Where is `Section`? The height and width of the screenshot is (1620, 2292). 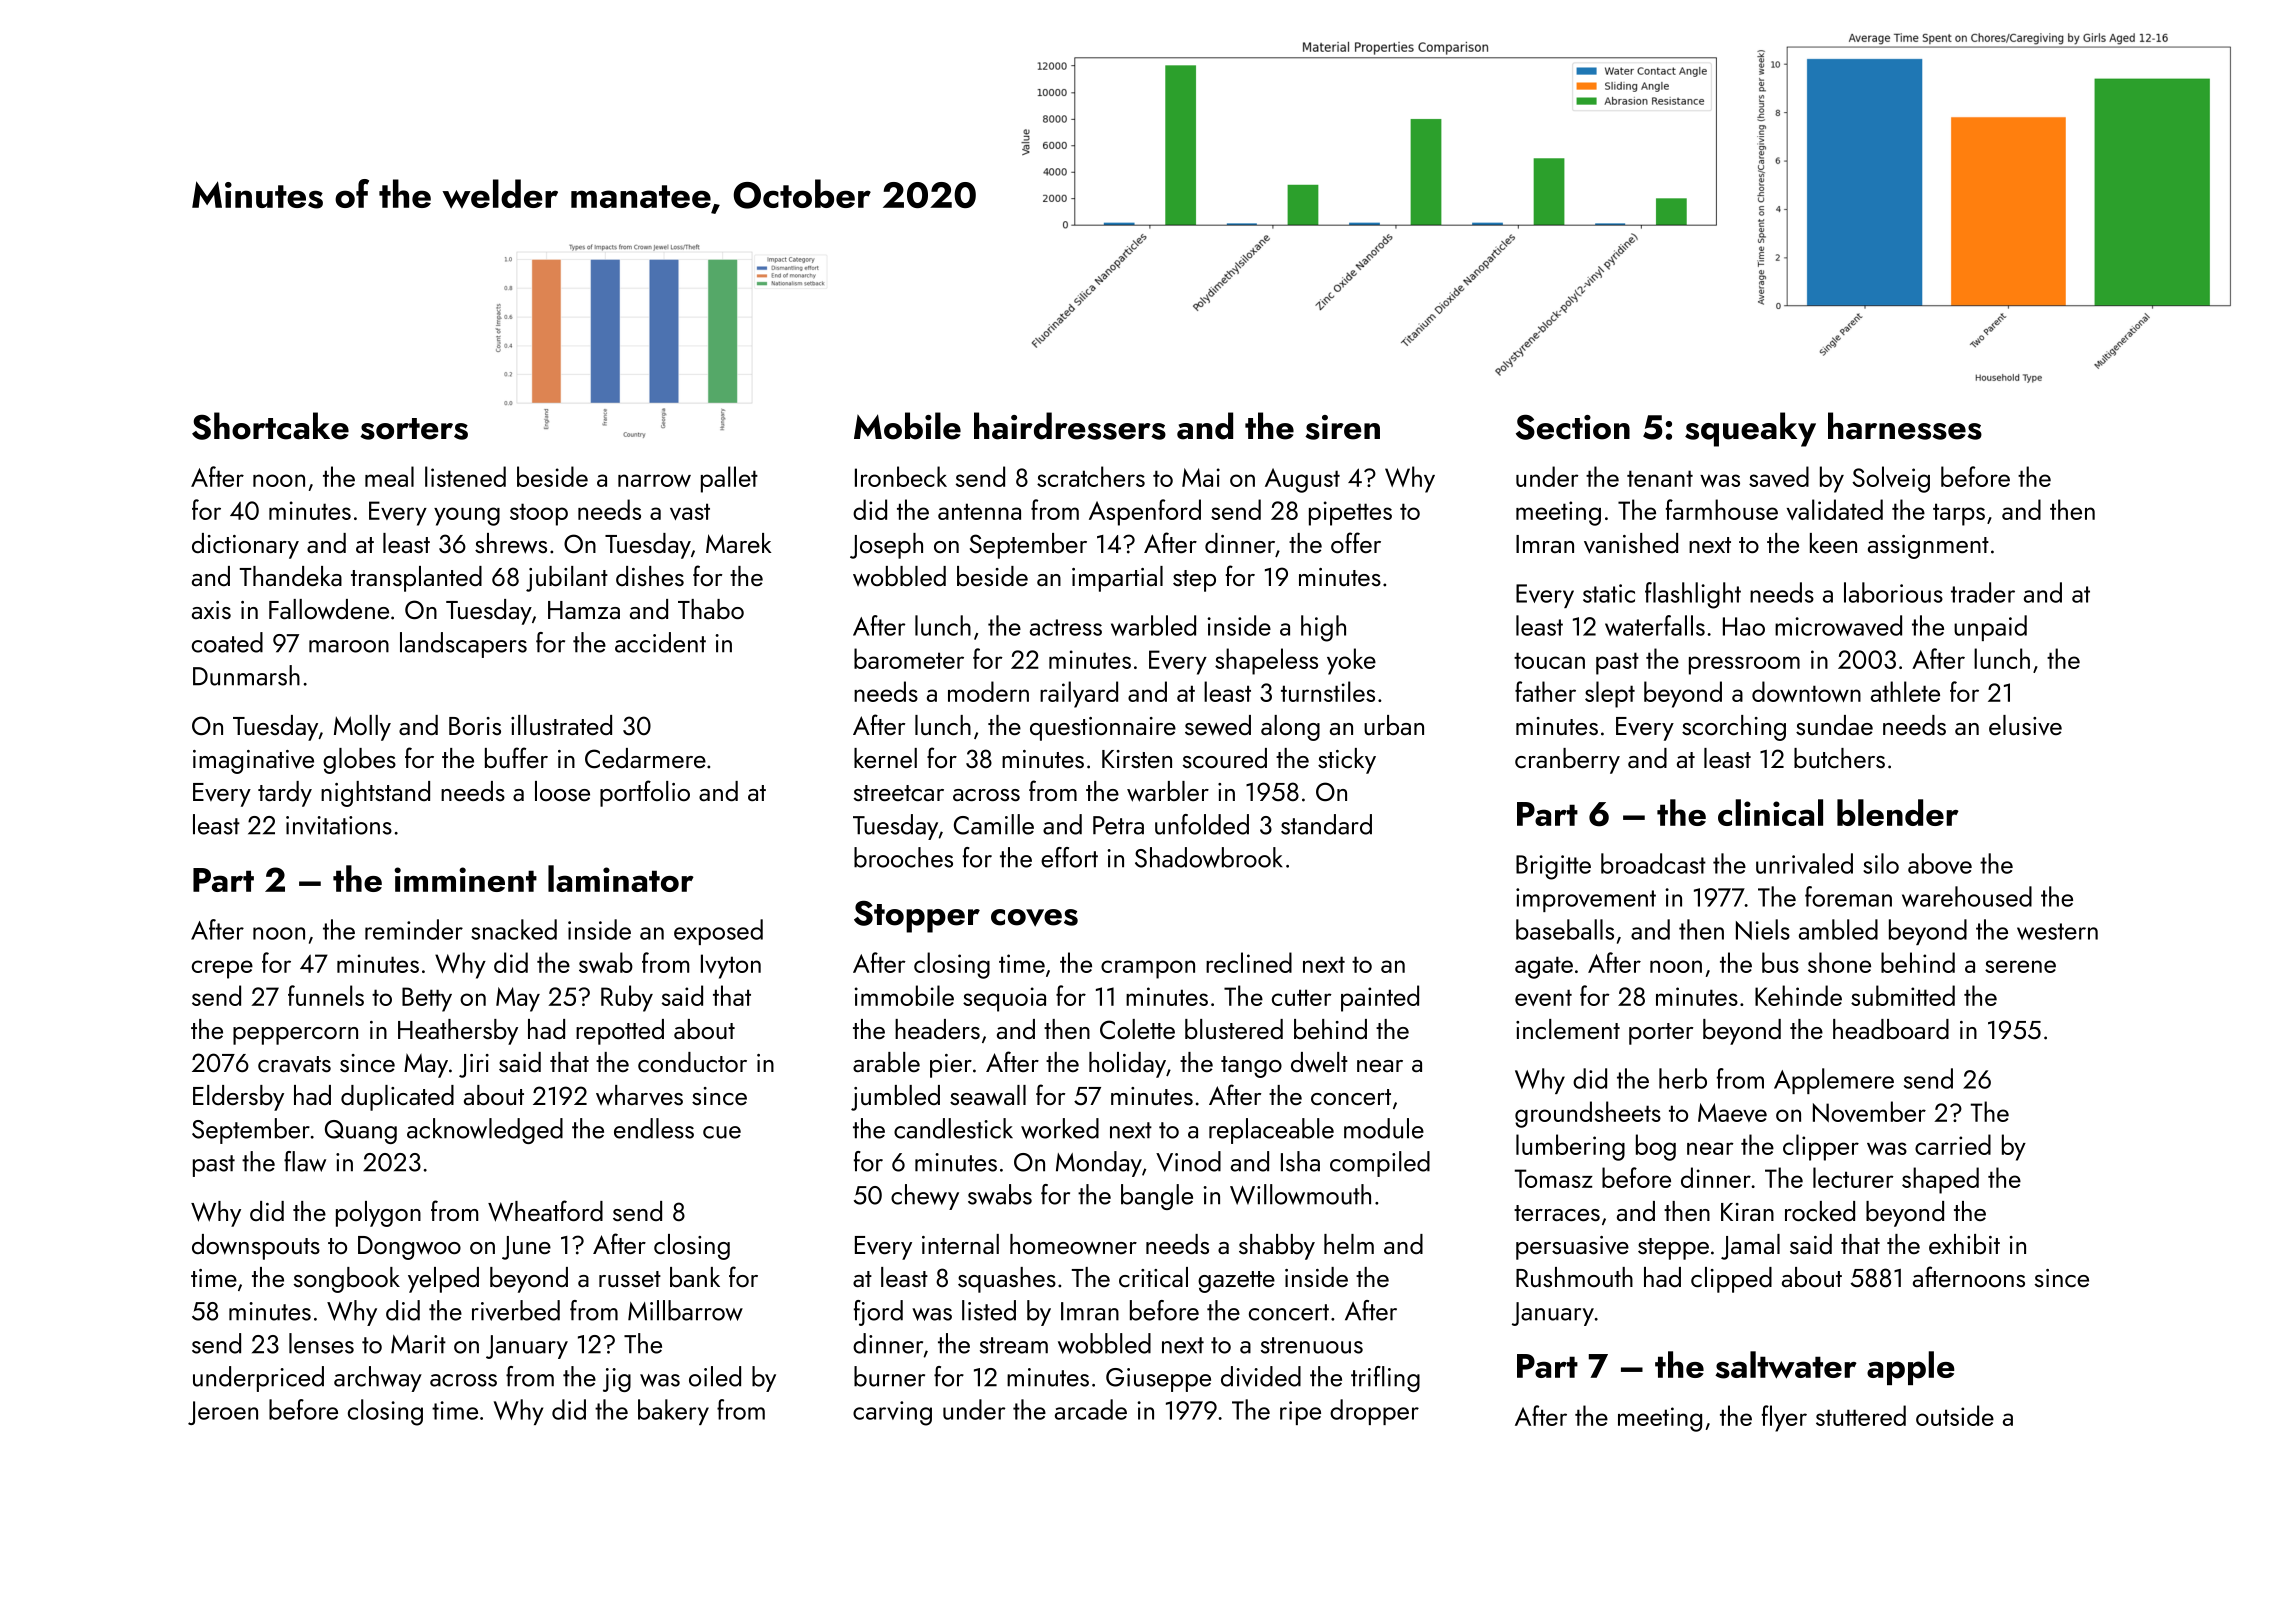
Section is located at coordinates (1573, 427).
